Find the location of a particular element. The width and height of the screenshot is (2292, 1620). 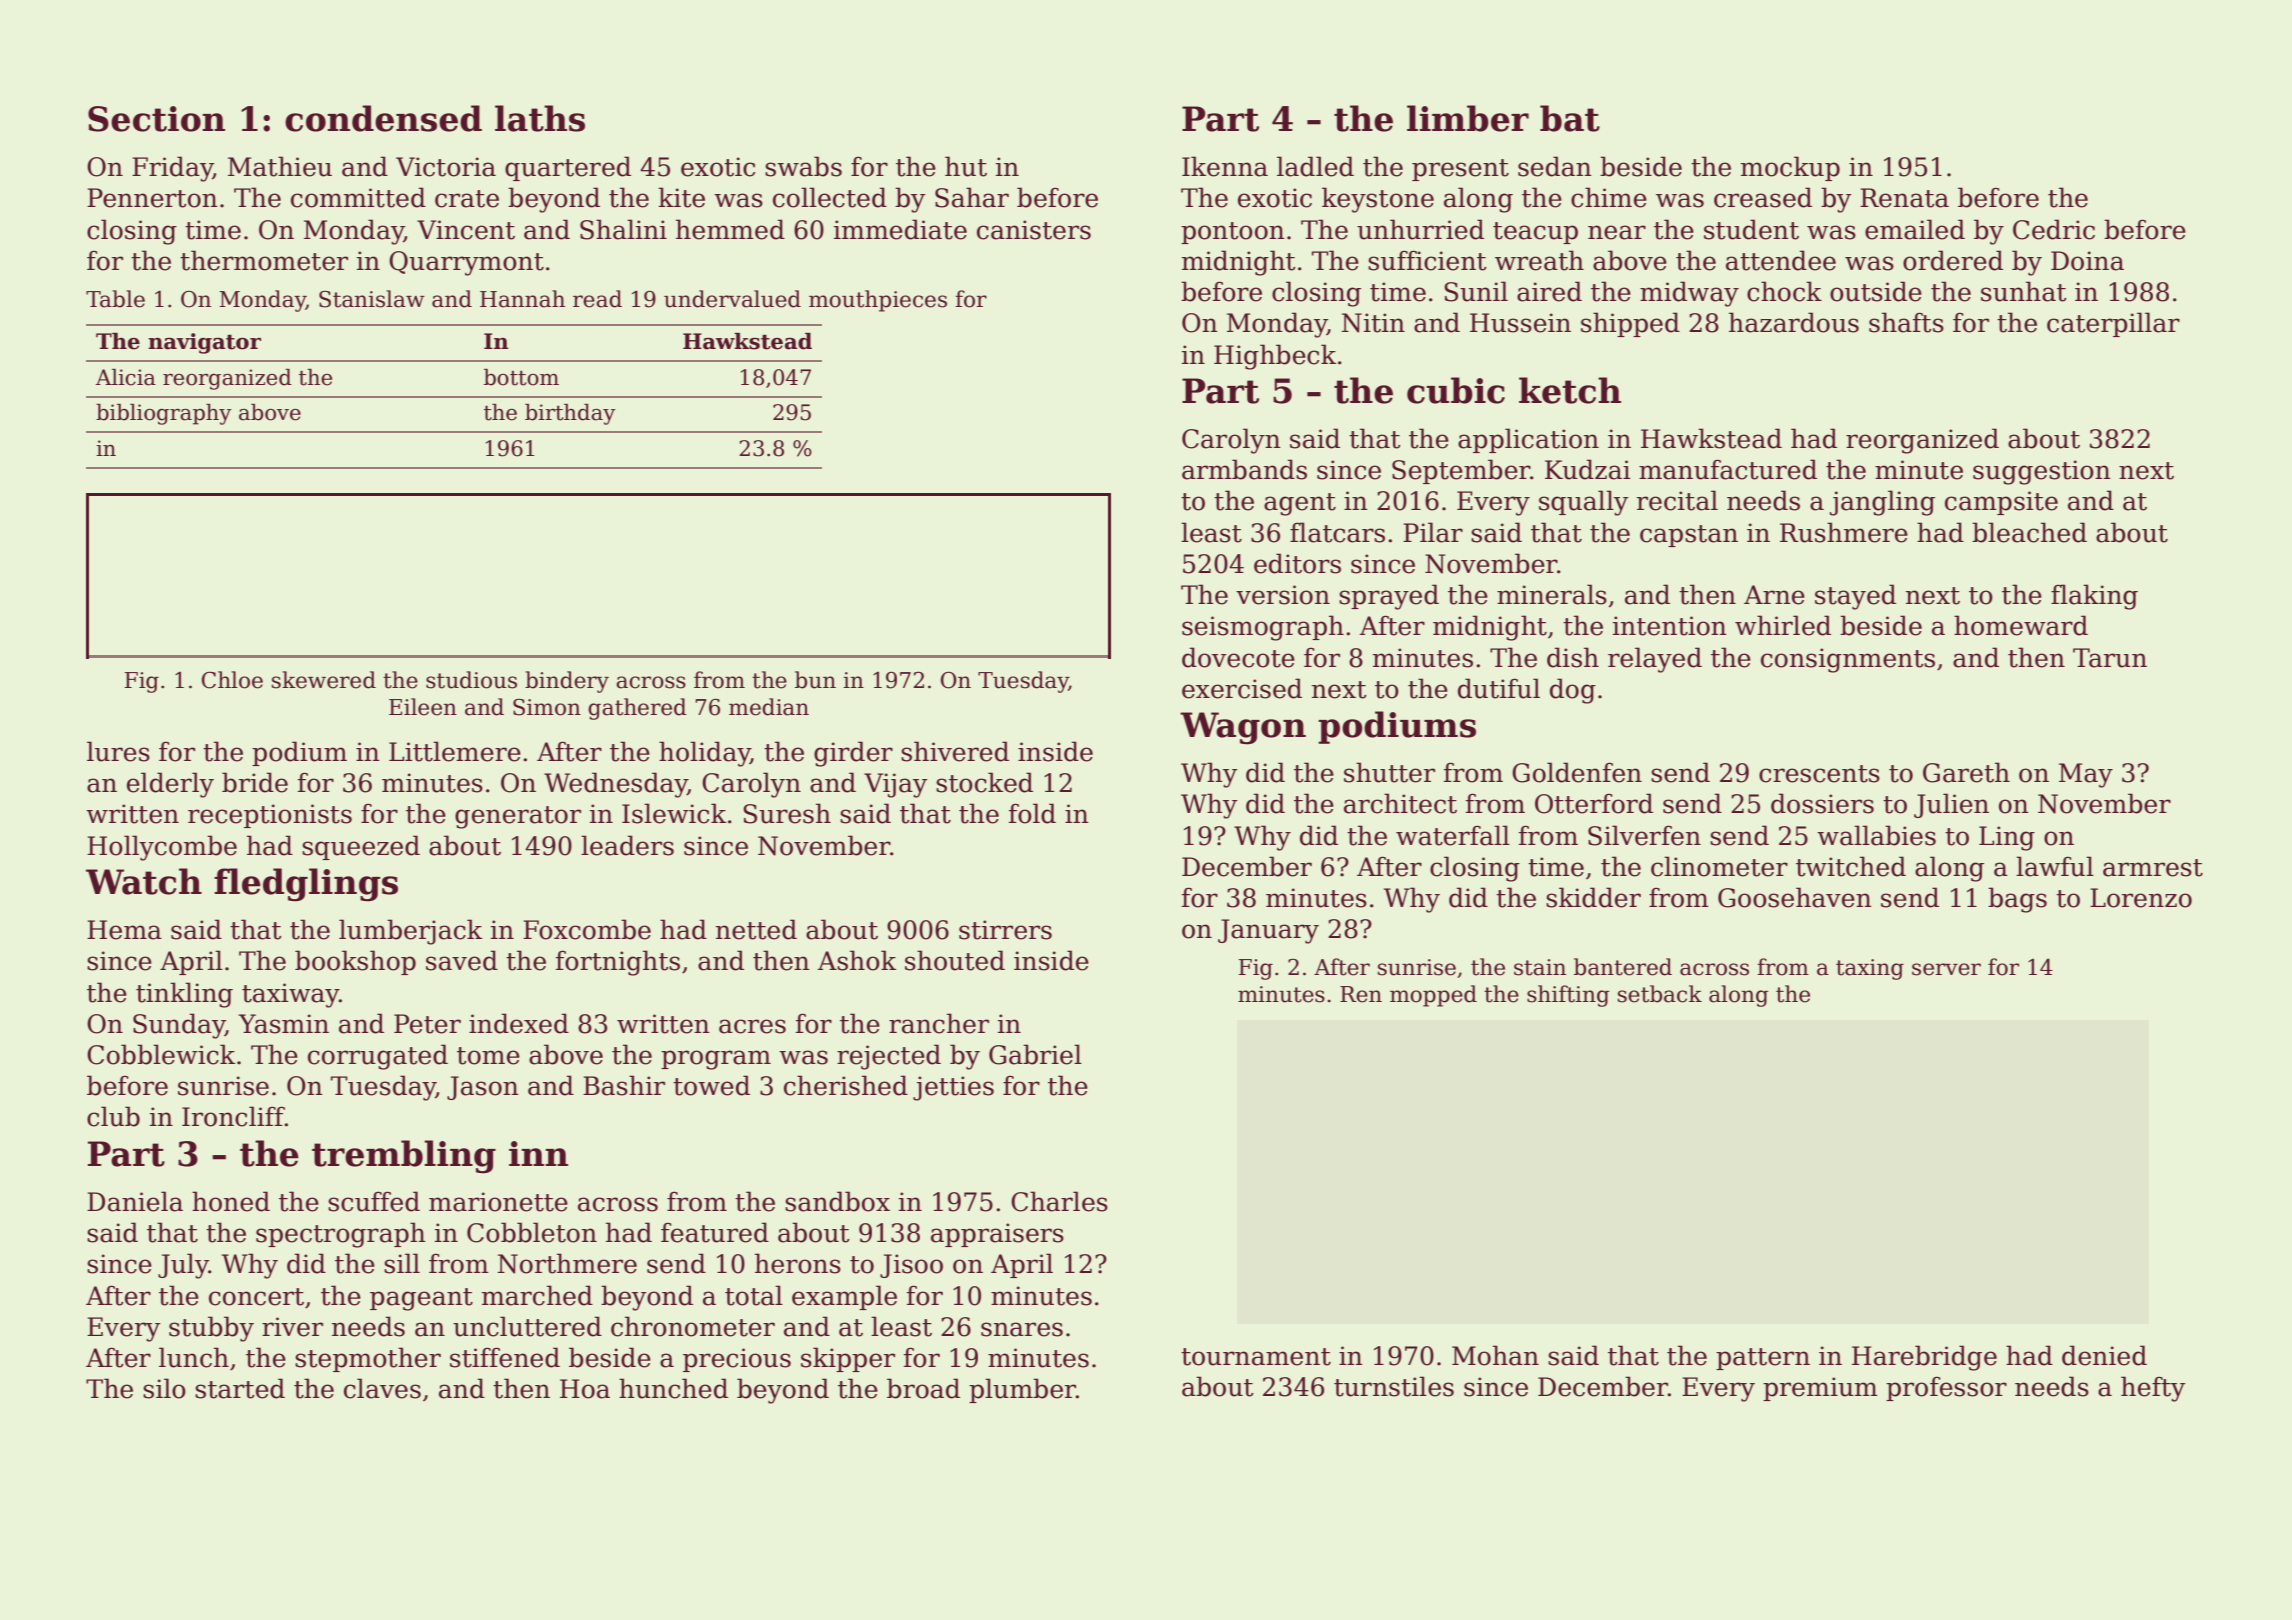

Lorenzo is located at coordinates (2141, 898).
